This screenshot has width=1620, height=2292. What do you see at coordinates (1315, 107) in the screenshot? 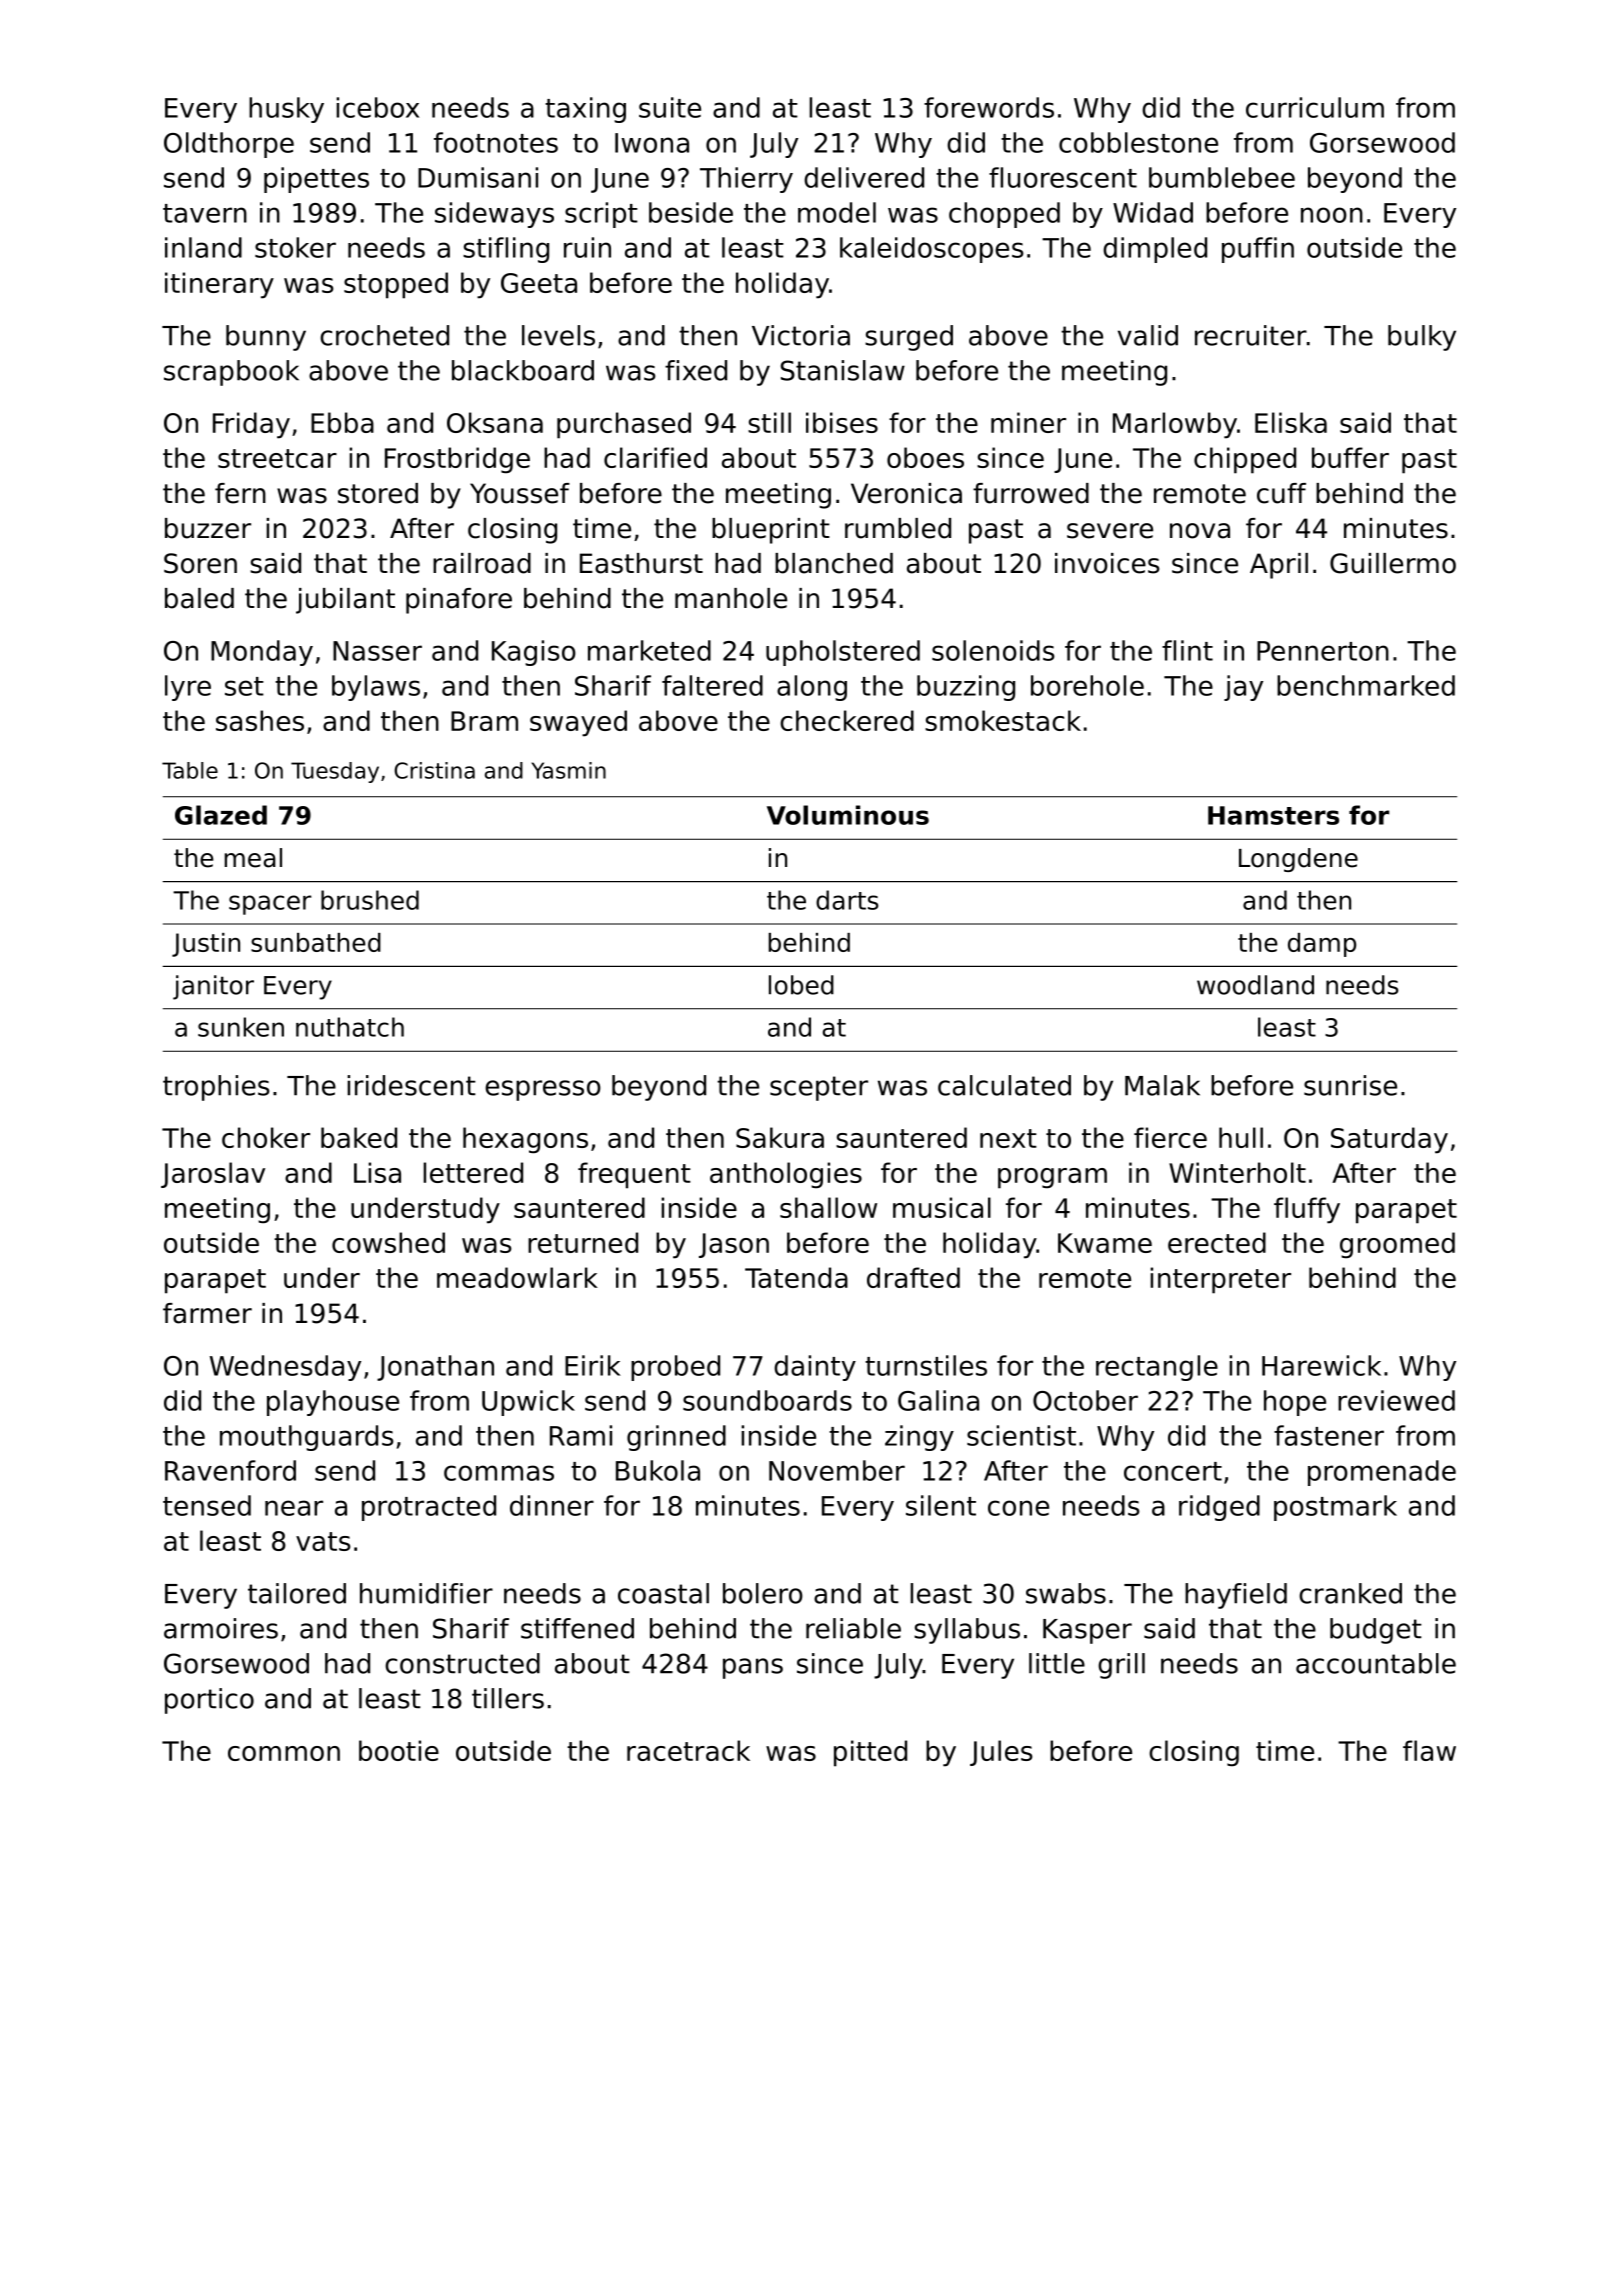
I see `curriculum` at bounding box center [1315, 107].
